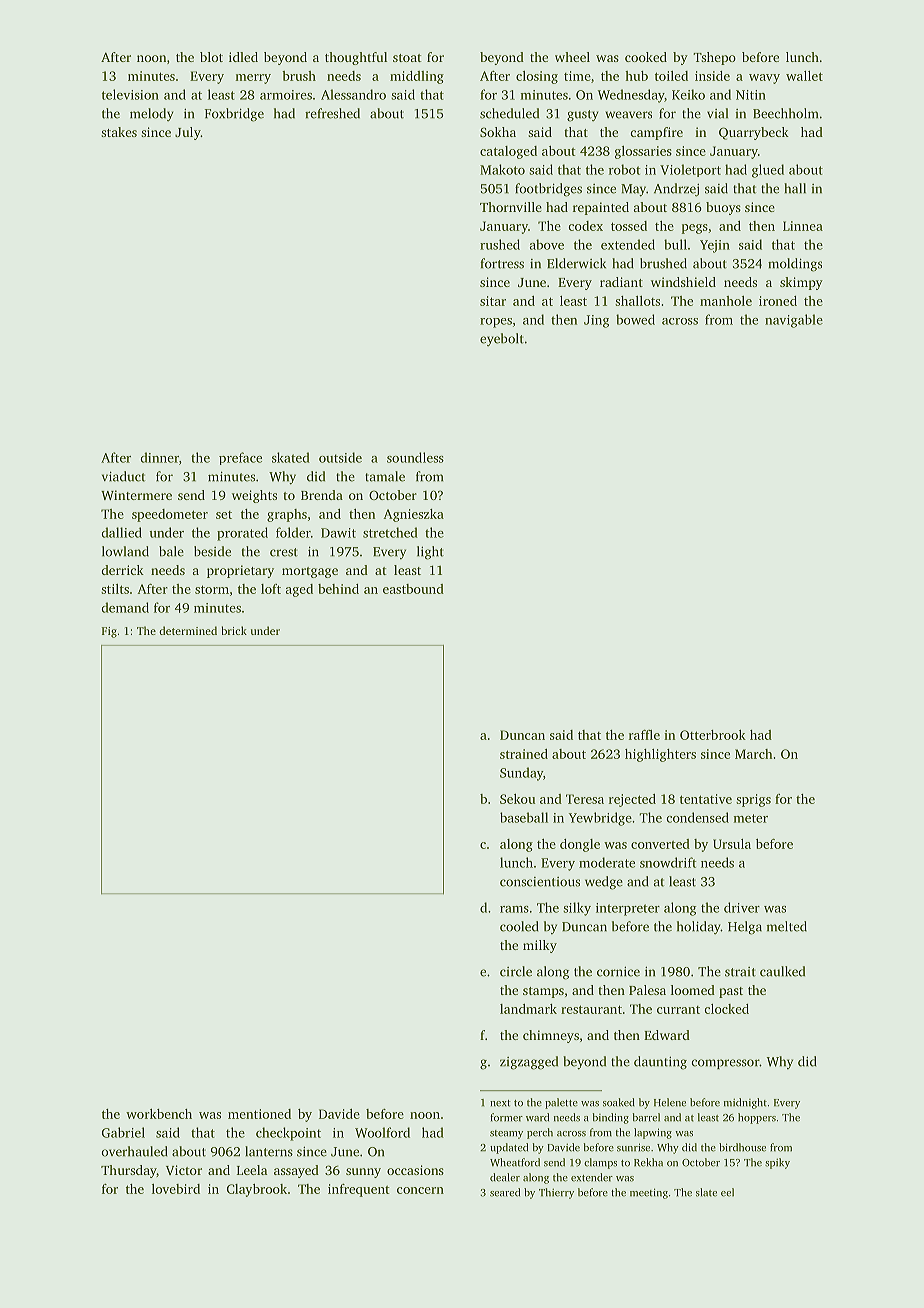  What do you see at coordinates (713, 735) in the screenshot?
I see `Otterbrook` at bounding box center [713, 735].
